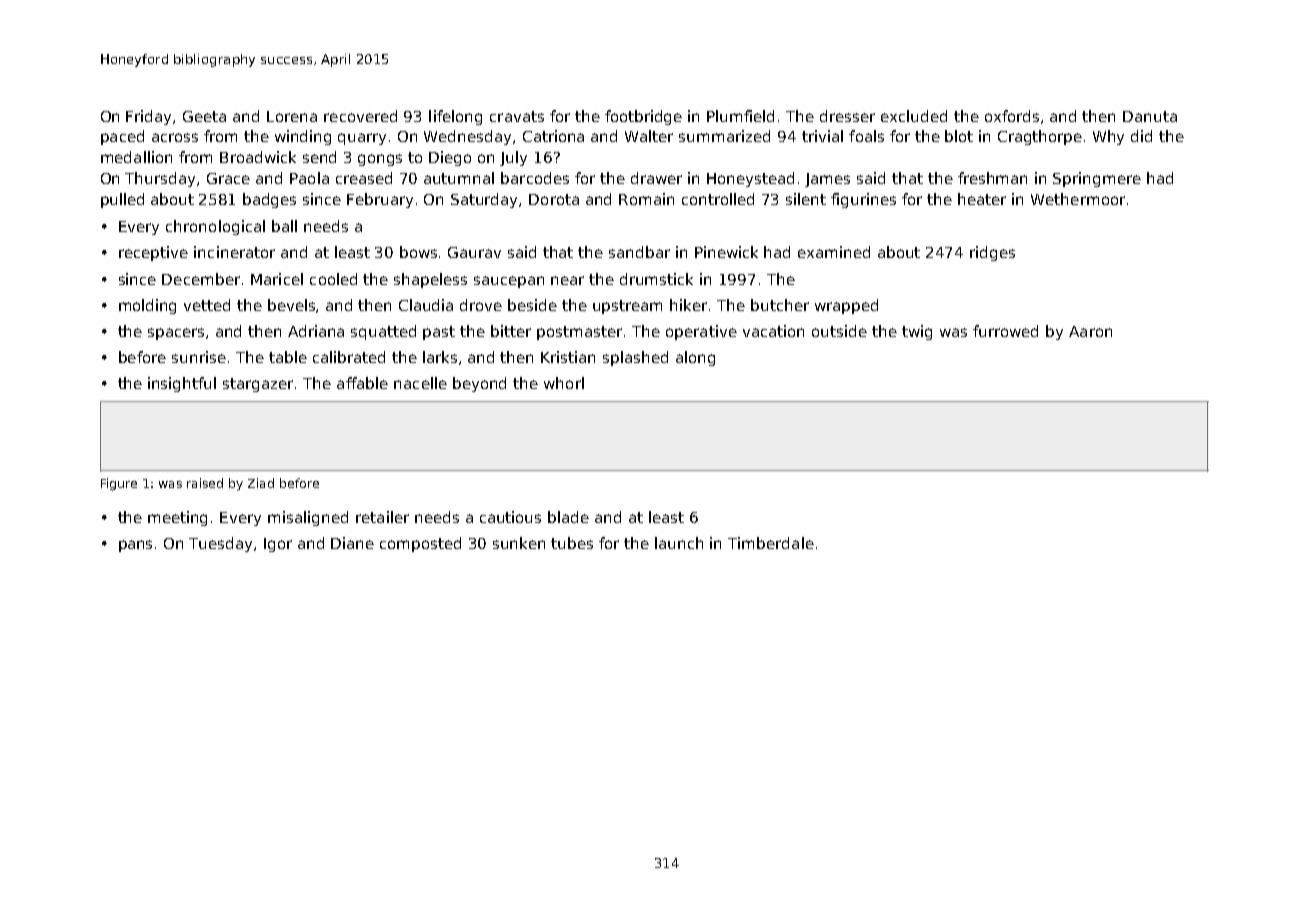 Image resolution: width=1308 pixels, height=924 pixels. I want to click on wrapped, so click(846, 306).
